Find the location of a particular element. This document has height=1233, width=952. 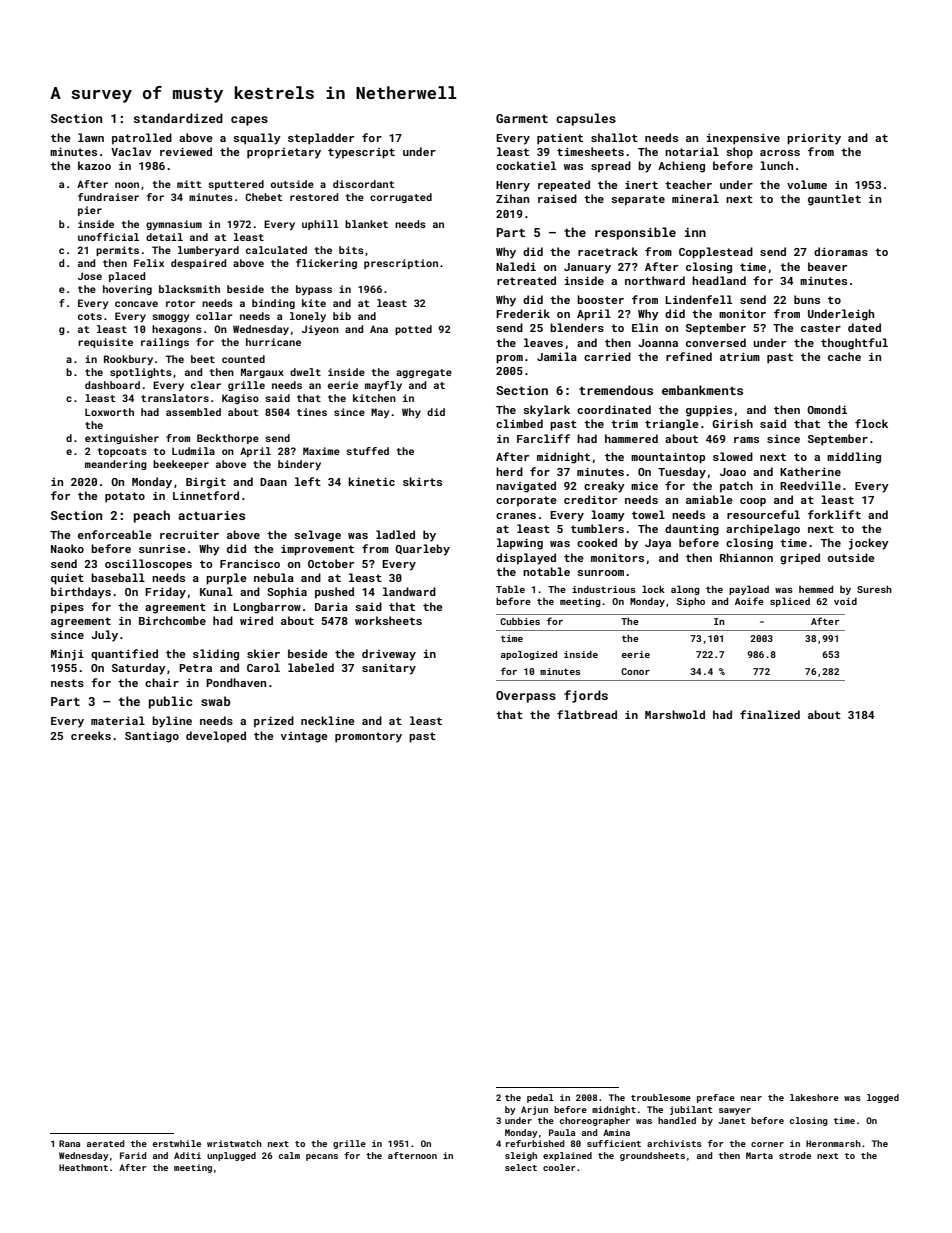

flatbread is located at coordinates (587, 714).
